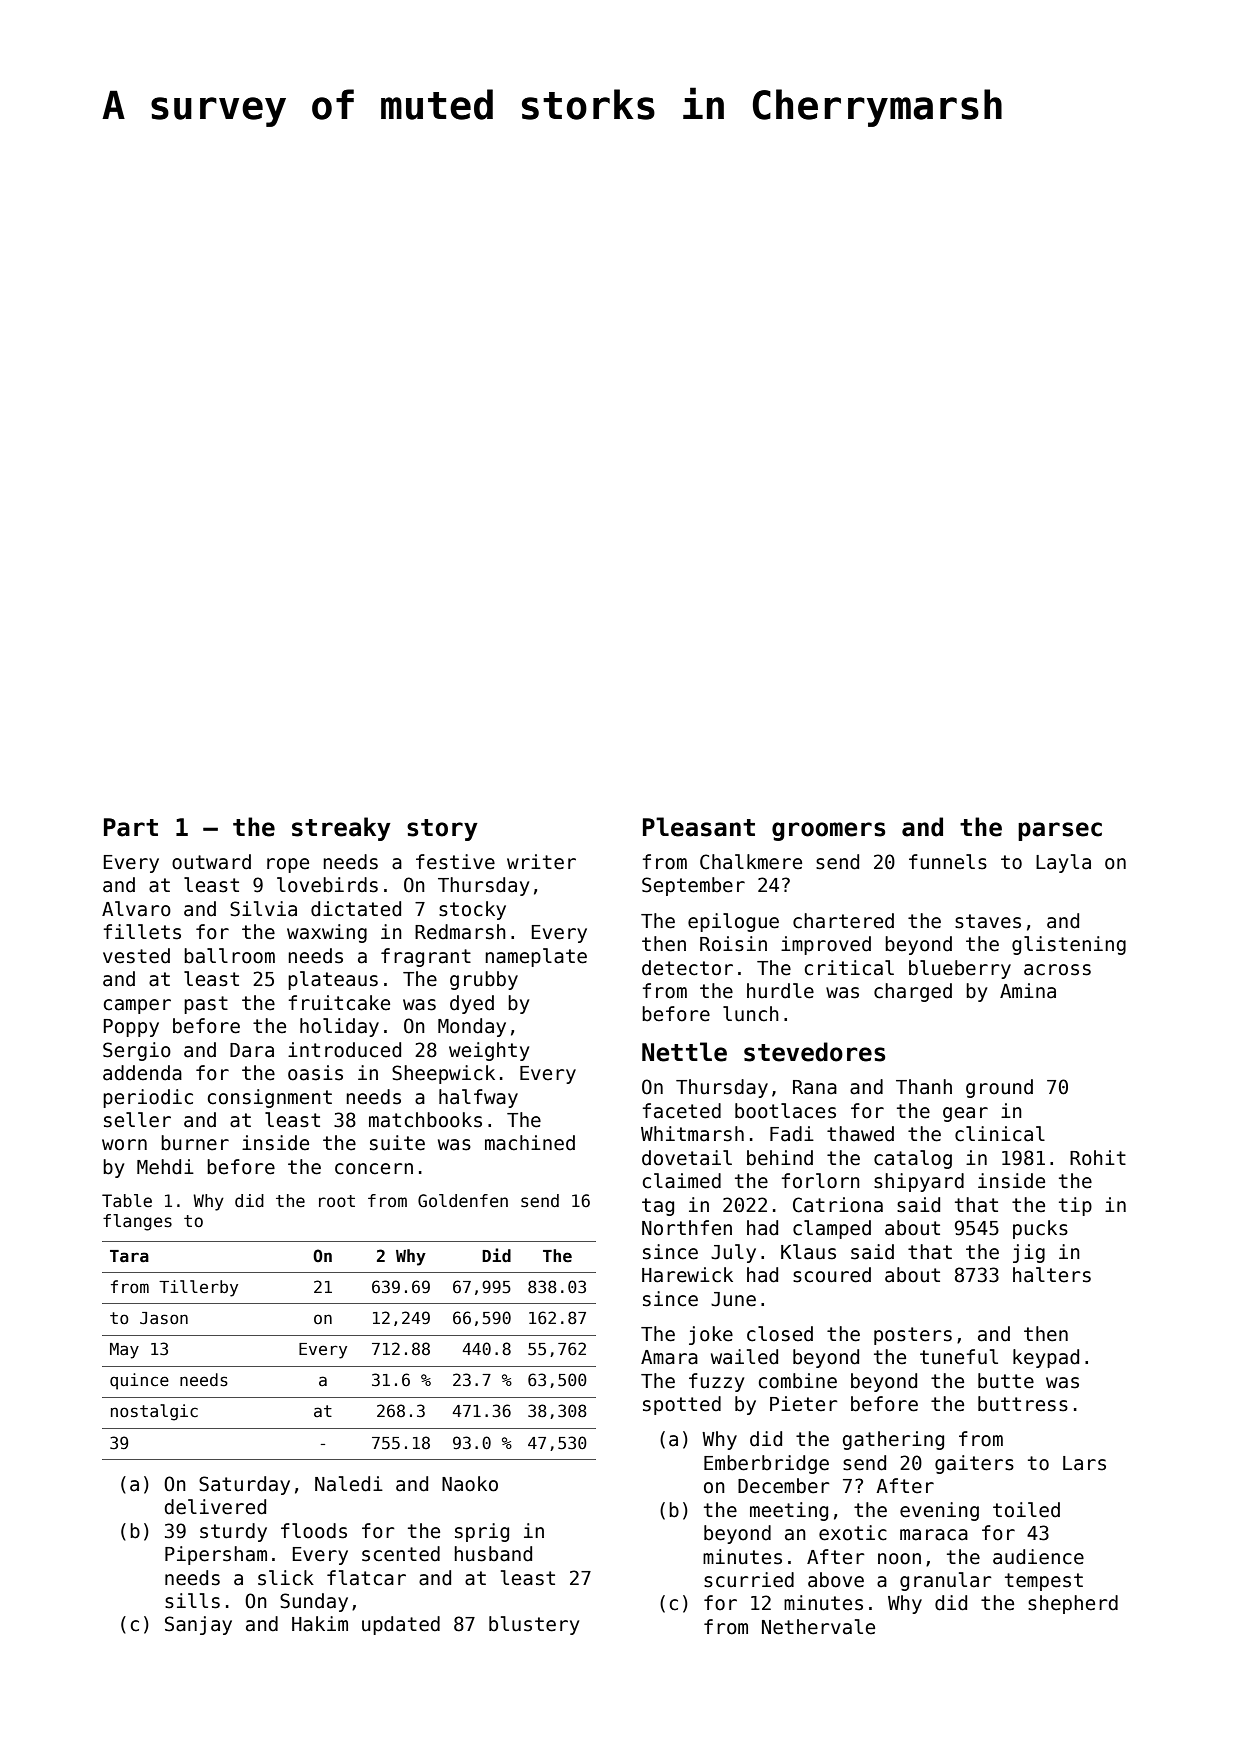 The width and height of the screenshot is (1237, 1750). Describe the element at coordinates (136, 909) in the screenshot. I see `Alvaro` at that location.
